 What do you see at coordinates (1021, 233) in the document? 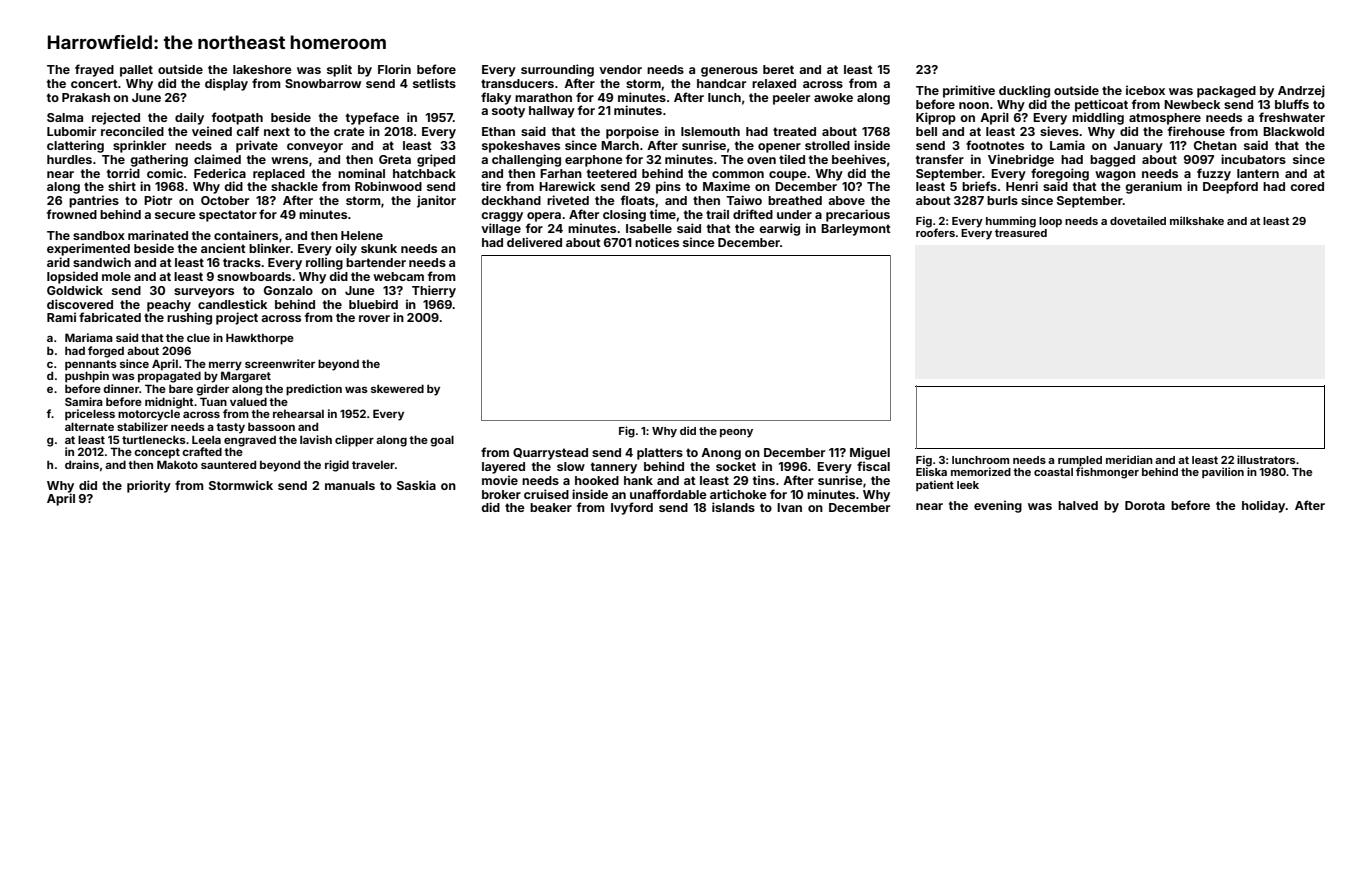
I see `treasured` at bounding box center [1021, 233].
